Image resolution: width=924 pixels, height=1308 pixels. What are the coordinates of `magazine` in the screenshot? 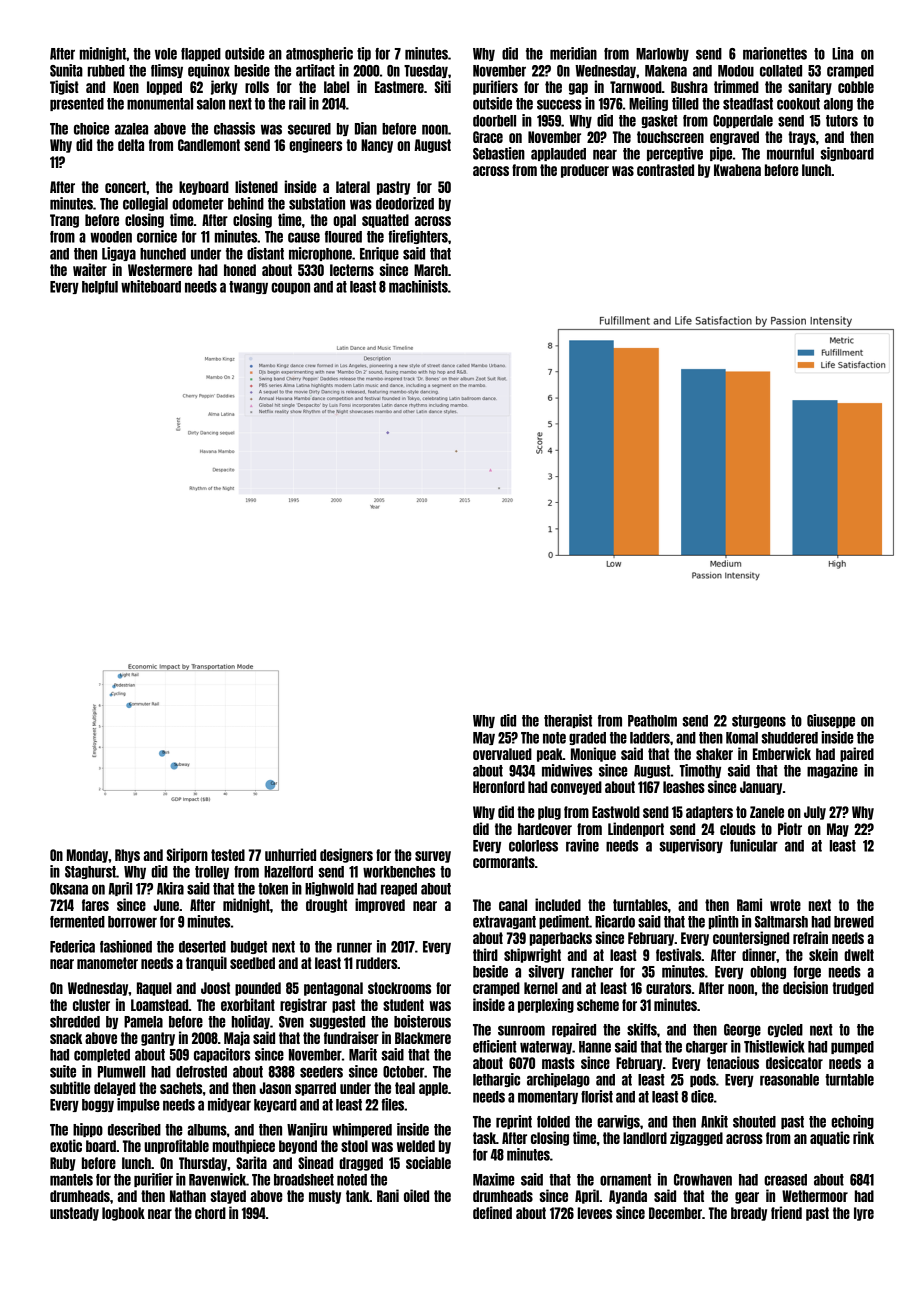 It's located at (832, 771).
